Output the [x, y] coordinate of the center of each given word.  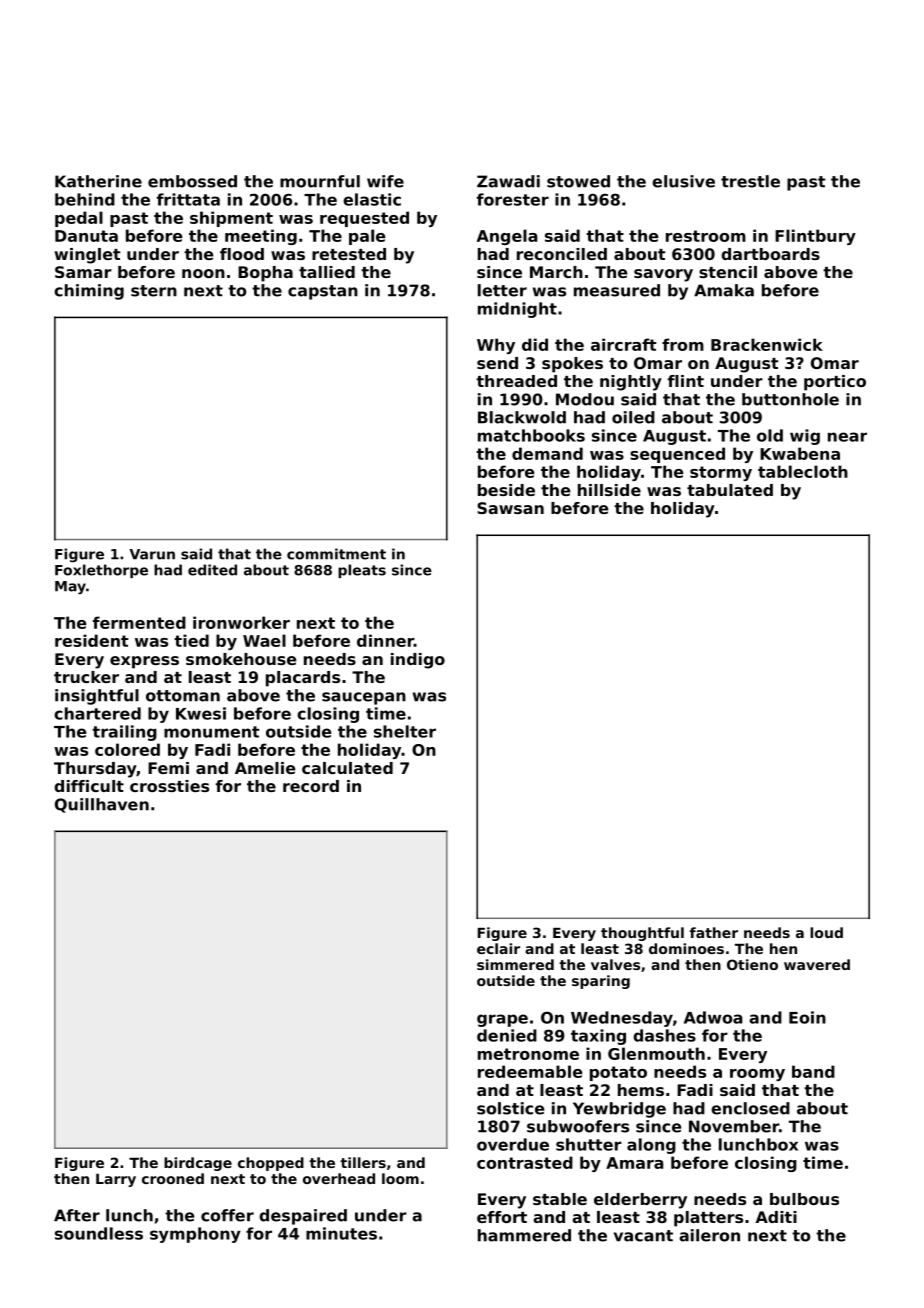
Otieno [752, 964]
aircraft [623, 344]
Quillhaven [102, 805]
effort [502, 1217]
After [77, 1215]
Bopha [265, 274]
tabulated [730, 490]
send [497, 363]
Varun [152, 554]
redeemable [530, 1071]
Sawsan [510, 508]
